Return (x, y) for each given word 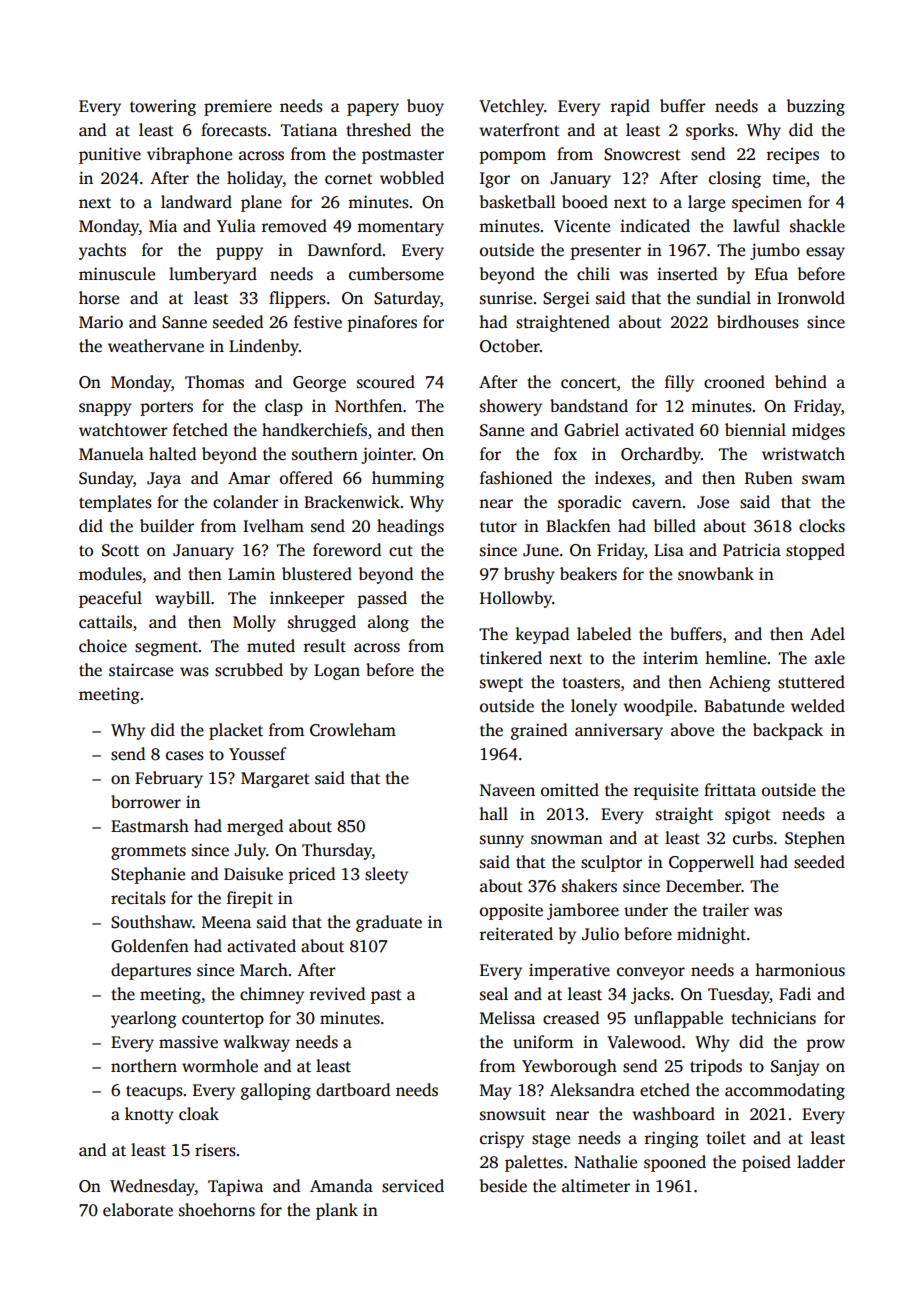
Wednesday (152, 1187)
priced (312, 875)
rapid (630, 107)
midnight (711, 935)
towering (163, 108)
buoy (425, 107)
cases (185, 756)
